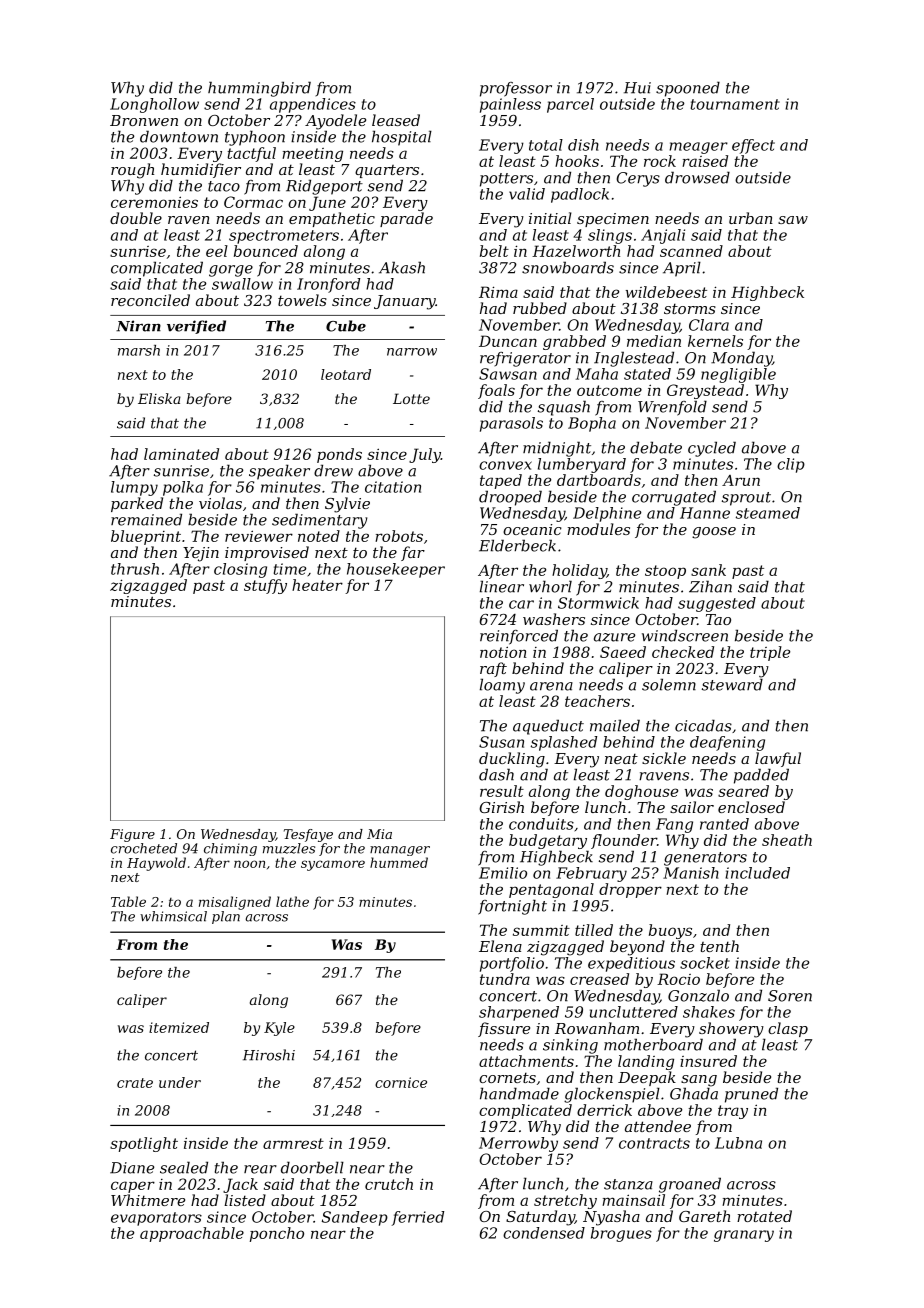  What do you see at coordinates (389, 1184) in the screenshot?
I see `crutch` at bounding box center [389, 1184].
